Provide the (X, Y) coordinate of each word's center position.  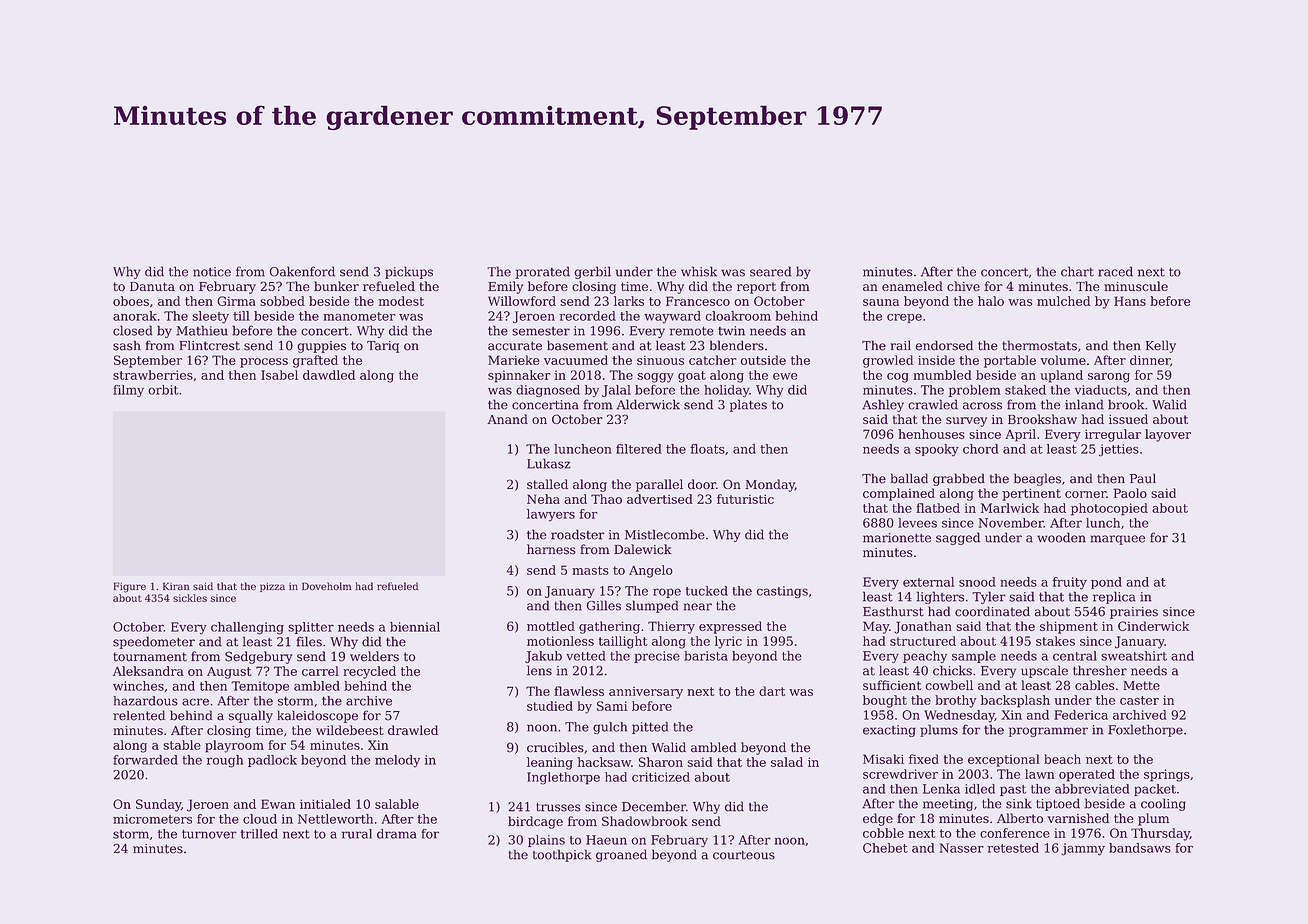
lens (539, 670)
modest (401, 301)
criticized (661, 777)
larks (629, 301)
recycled (369, 672)
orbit (163, 390)
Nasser (961, 848)
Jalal (616, 391)
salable (397, 804)
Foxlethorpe (1145, 730)
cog (898, 378)
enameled (912, 286)
